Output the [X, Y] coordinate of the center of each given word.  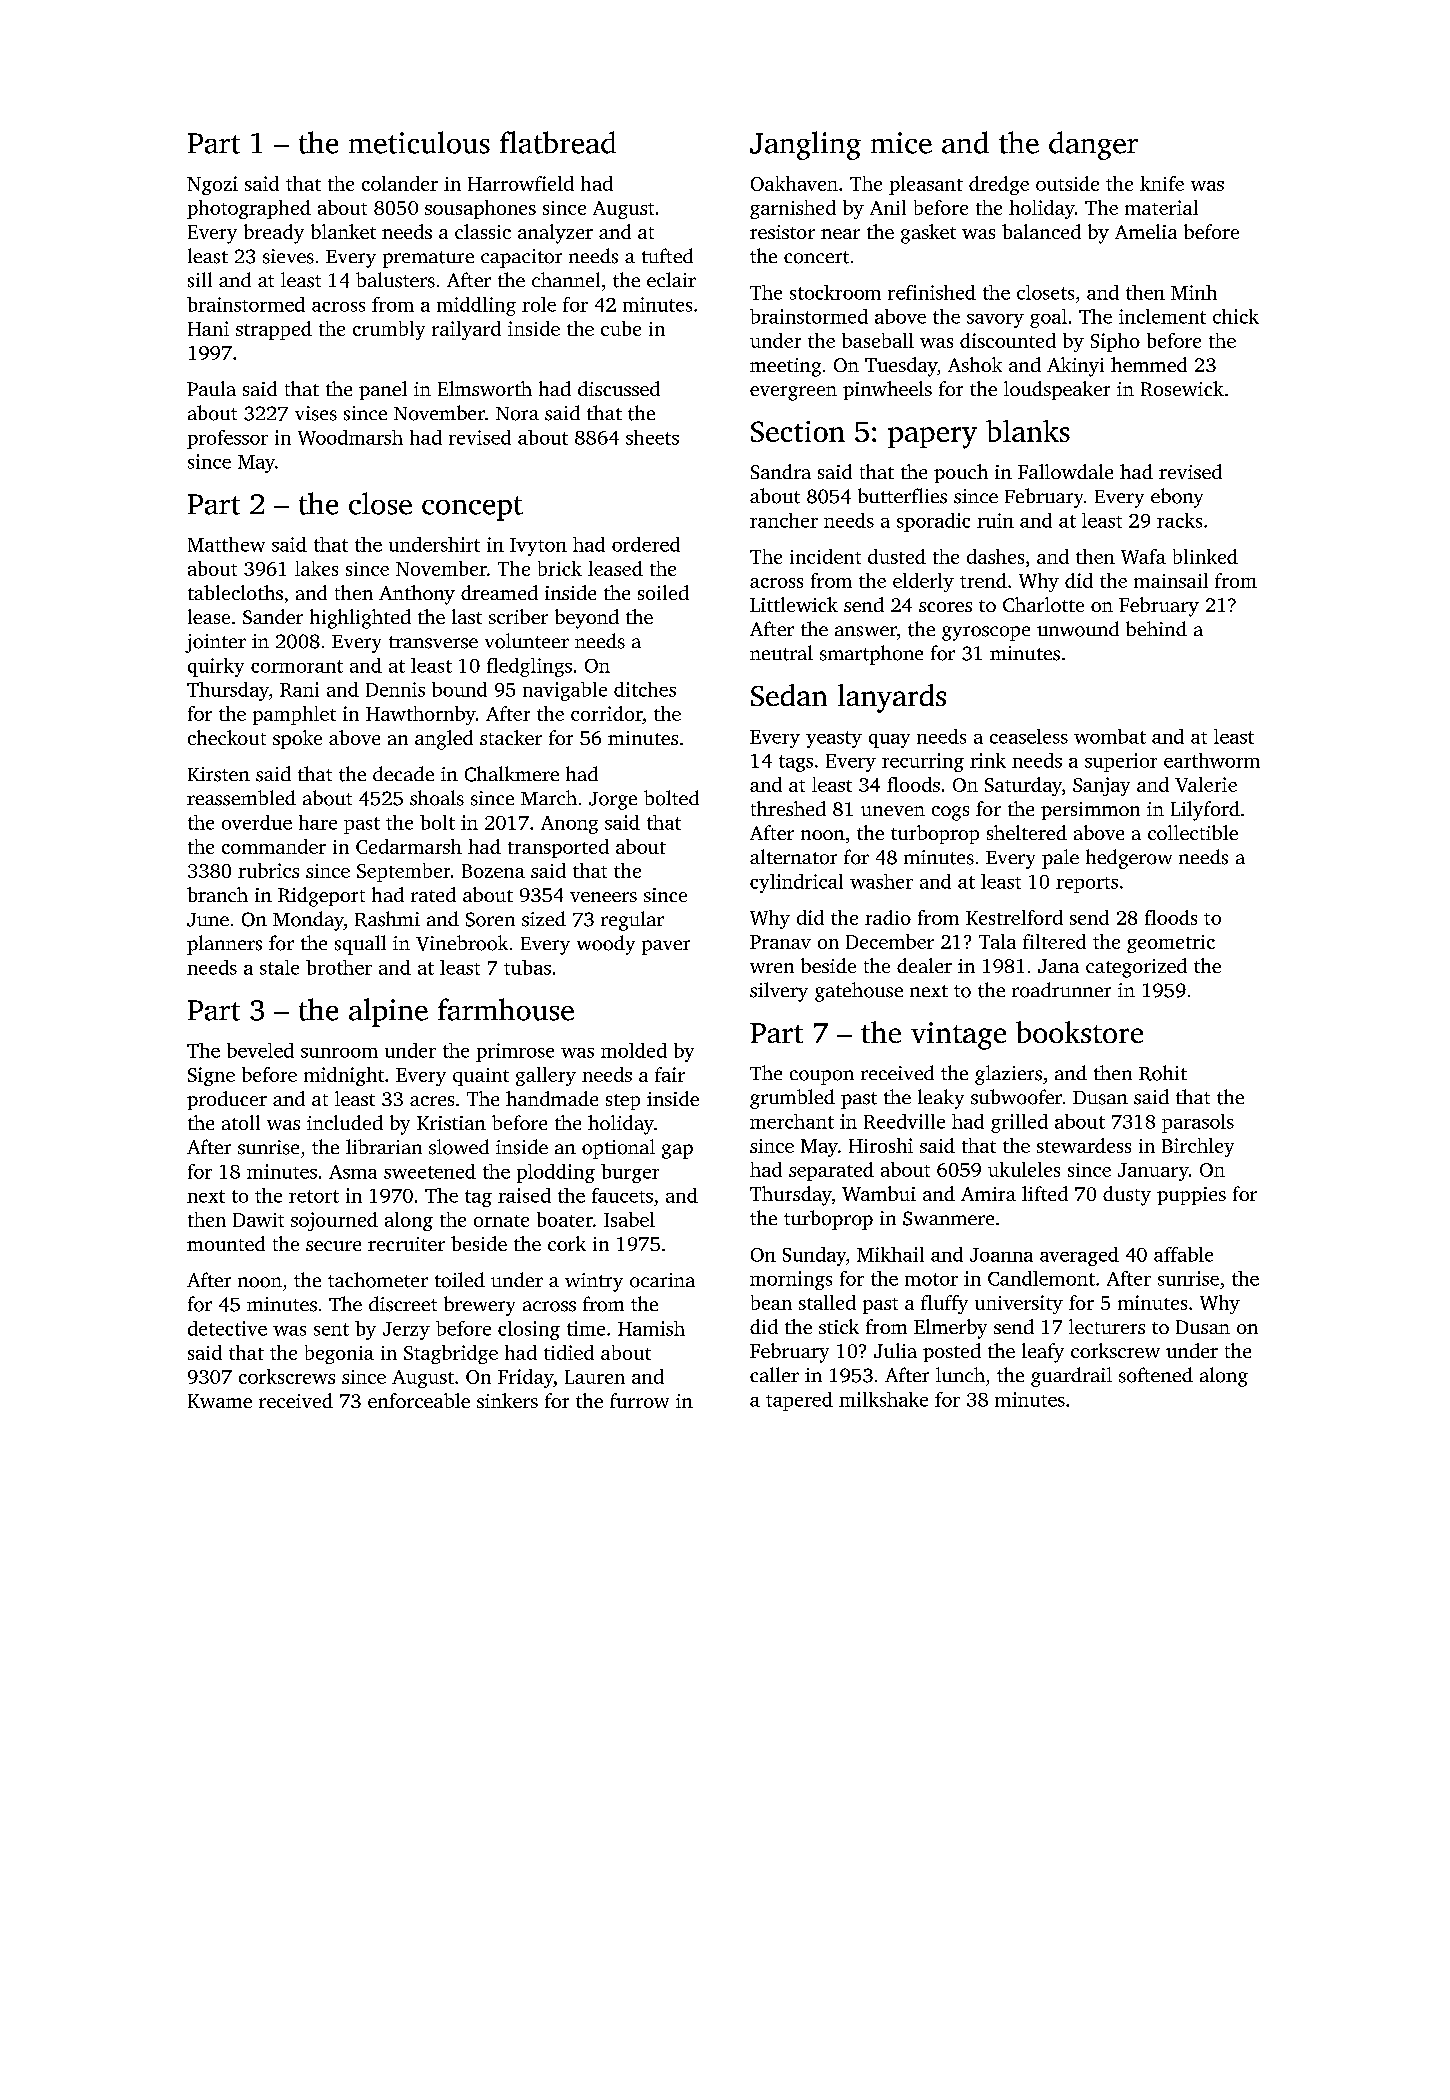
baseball [878, 340]
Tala [997, 941]
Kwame [220, 1401]
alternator [793, 857]
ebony [1177, 498]
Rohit [1163, 1073]
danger [1093, 145]
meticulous [419, 142]
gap [677, 1151]
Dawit [258, 1220]
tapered [799, 1401]
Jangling [805, 145]
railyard [466, 330]
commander [274, 846]
